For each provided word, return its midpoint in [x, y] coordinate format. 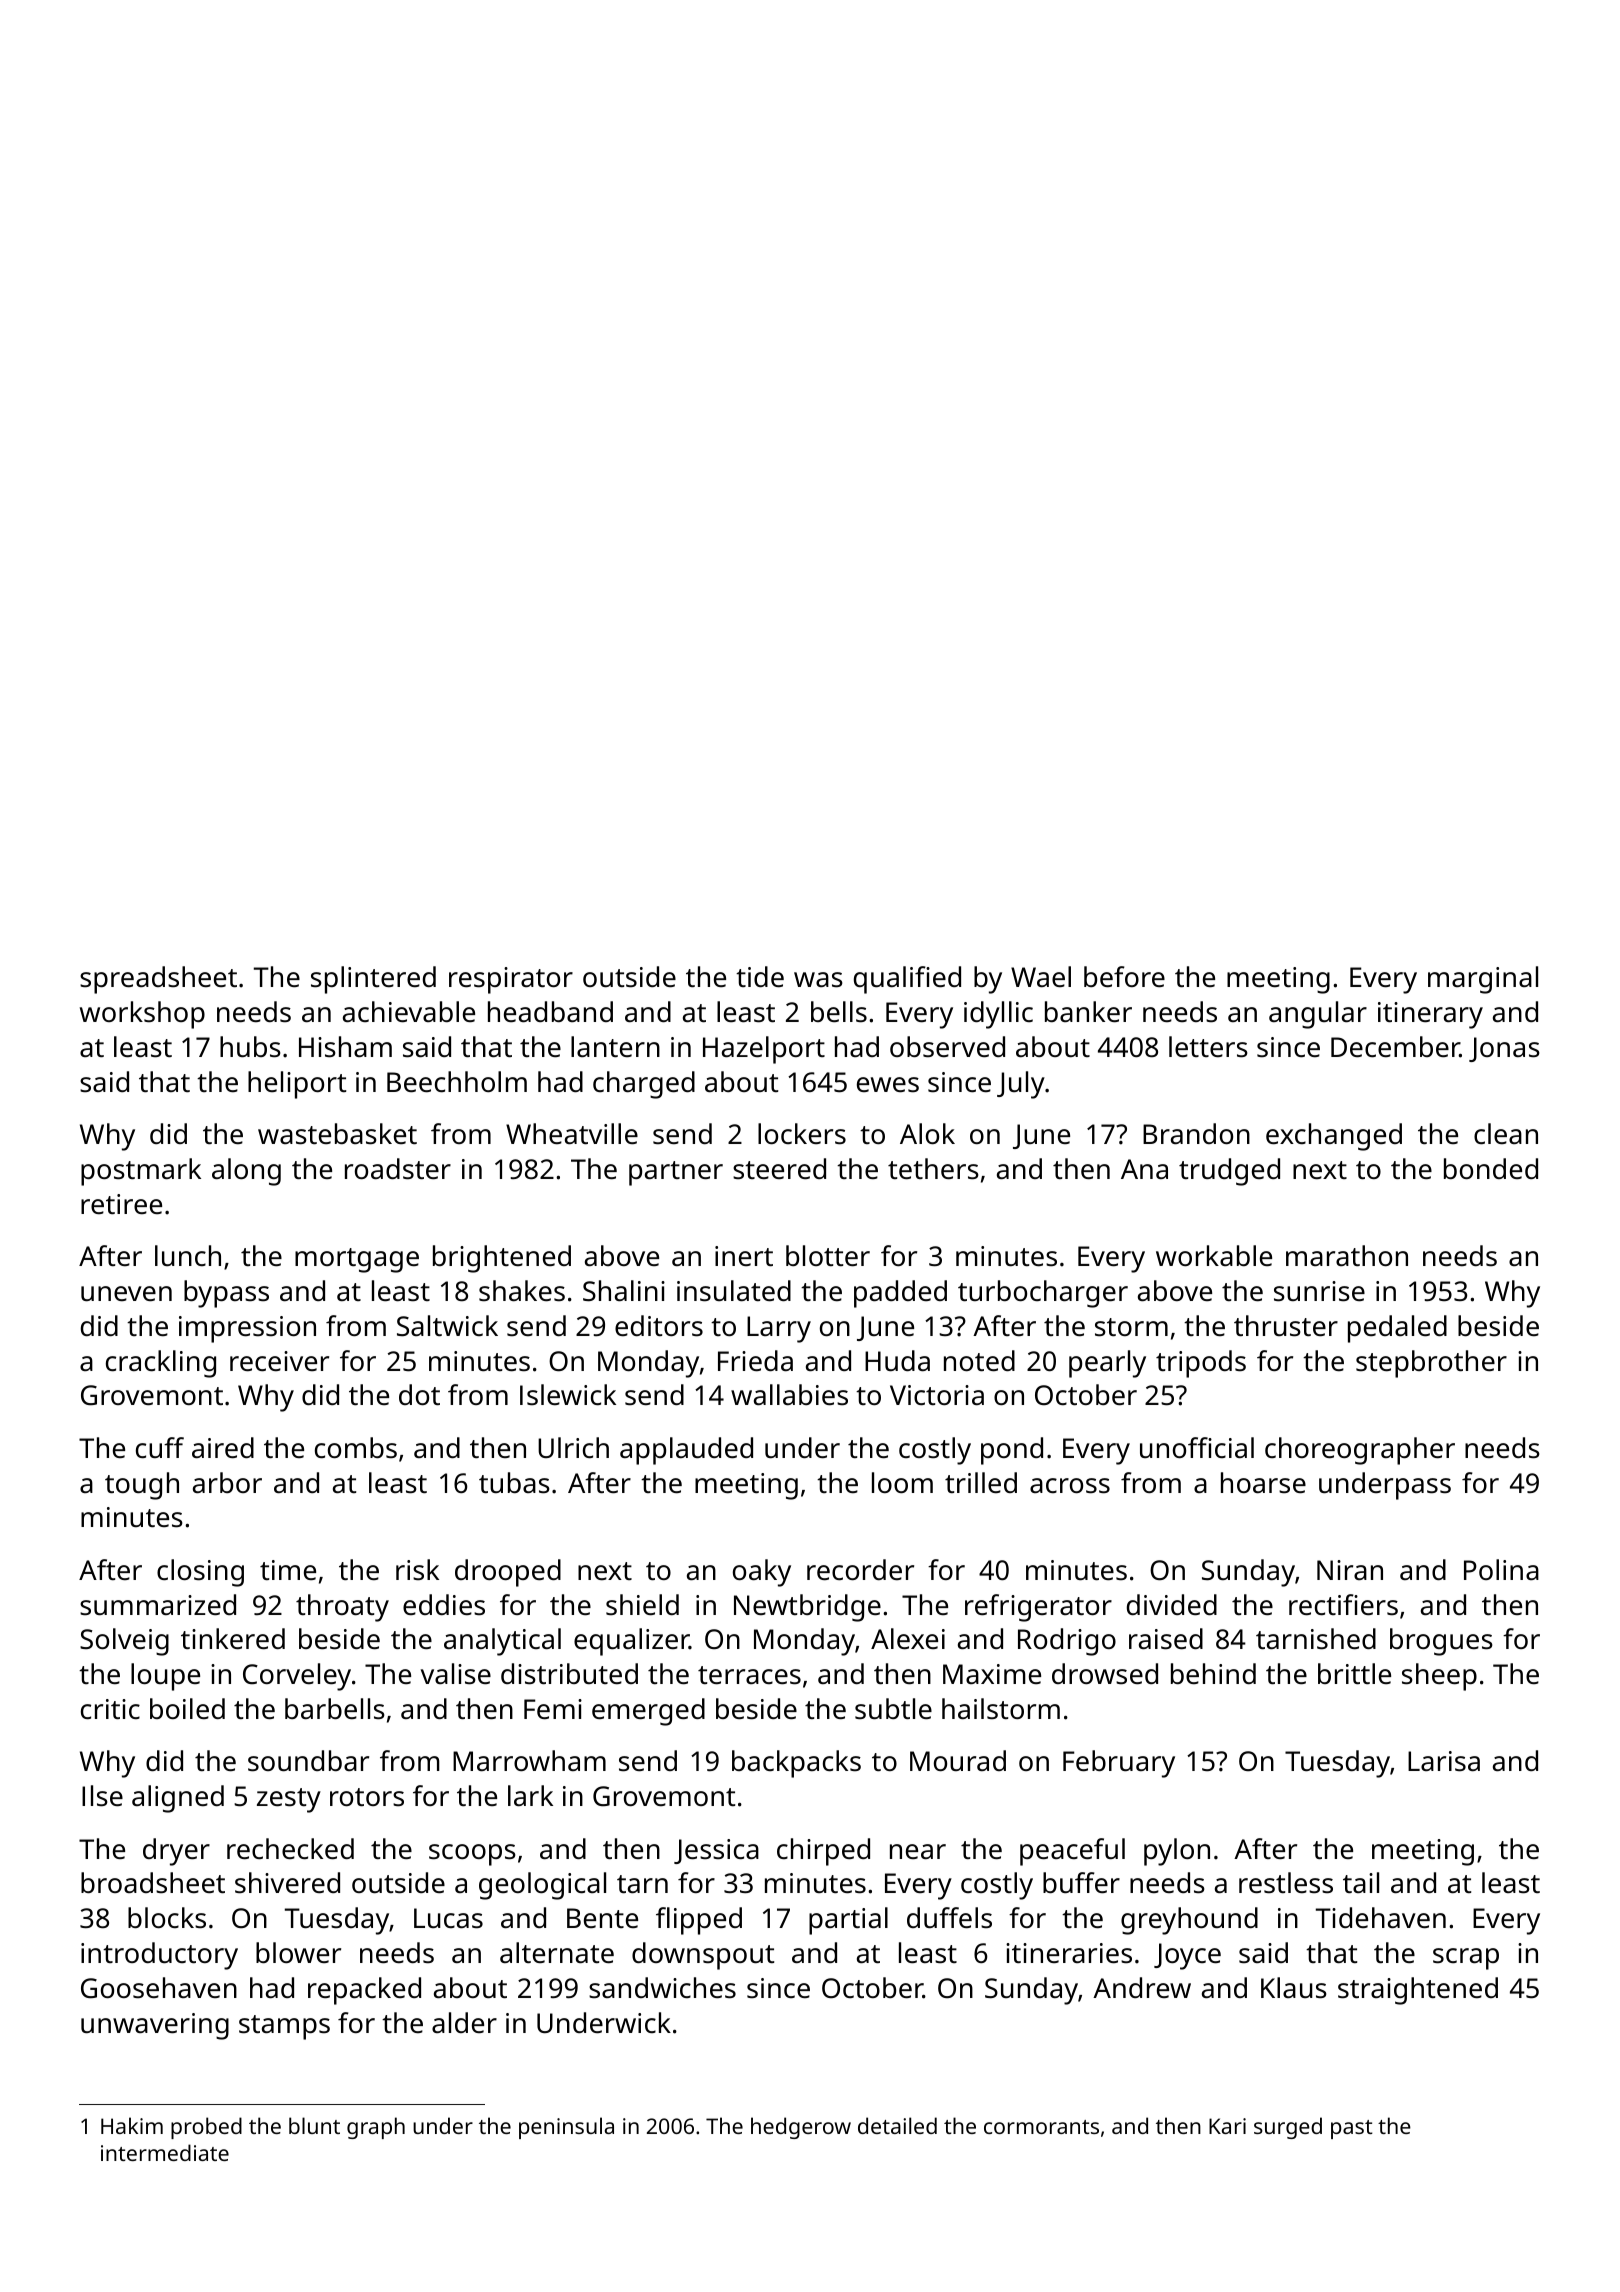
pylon [1177, 1852]
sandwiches [662, 1988]
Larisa [1444, 1761]
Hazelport [764, 1050]
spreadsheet [158, 980]
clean [1506, 1133]
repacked [364, 1991]
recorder [860, 1570]
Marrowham [529, 1760]
